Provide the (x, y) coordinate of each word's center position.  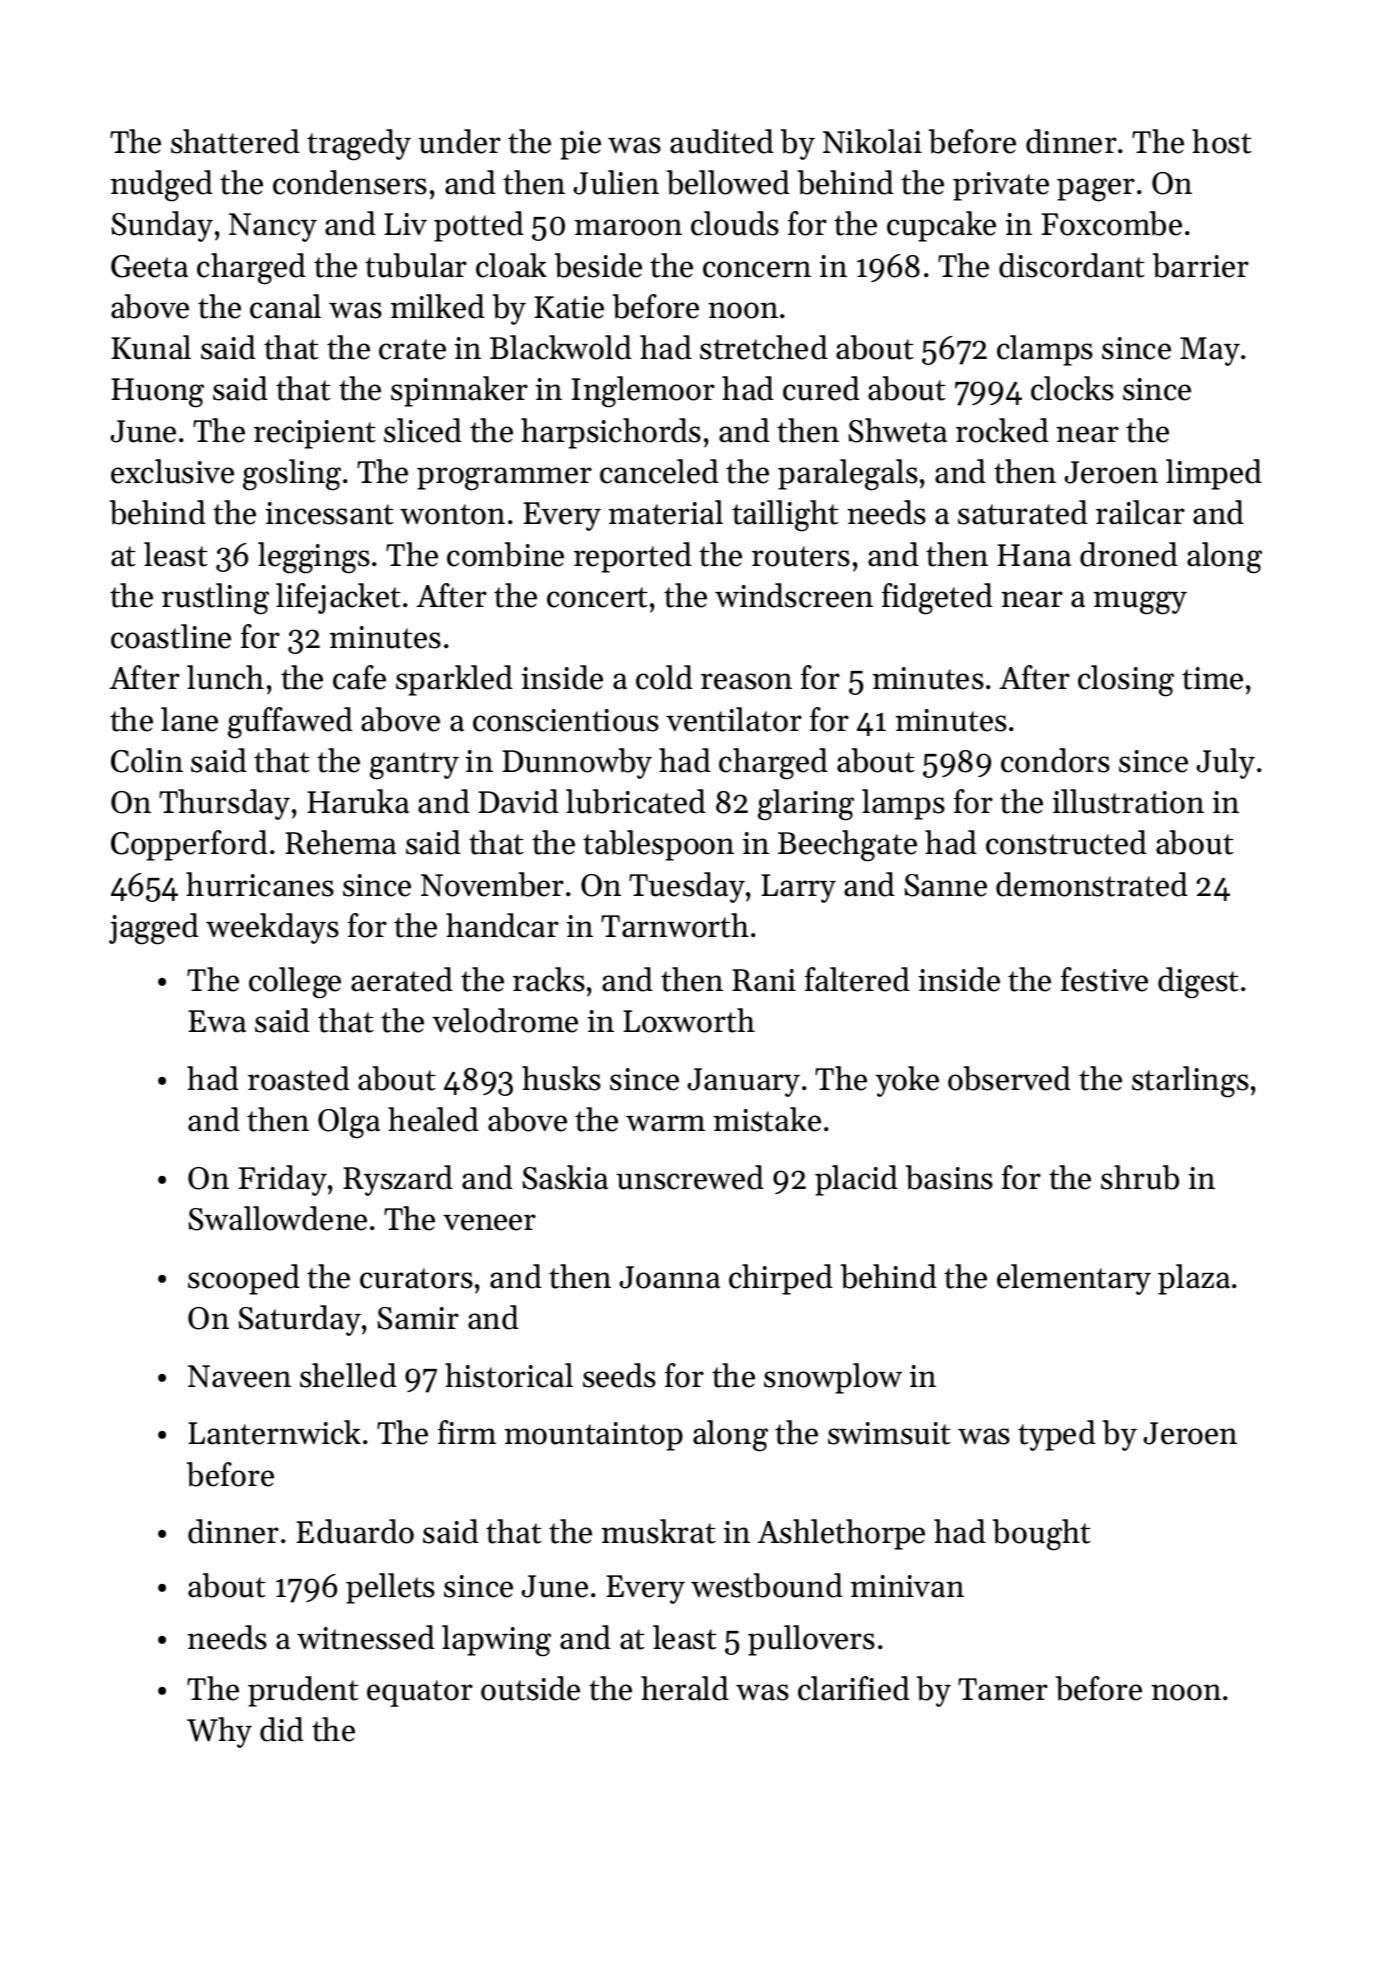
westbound (767, 1585)
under (460, 141)
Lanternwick (274, 1432)
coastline (171, 636)
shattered (235, 141)
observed (1009, 1078)
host (1222, 141)
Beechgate (847, 846)
